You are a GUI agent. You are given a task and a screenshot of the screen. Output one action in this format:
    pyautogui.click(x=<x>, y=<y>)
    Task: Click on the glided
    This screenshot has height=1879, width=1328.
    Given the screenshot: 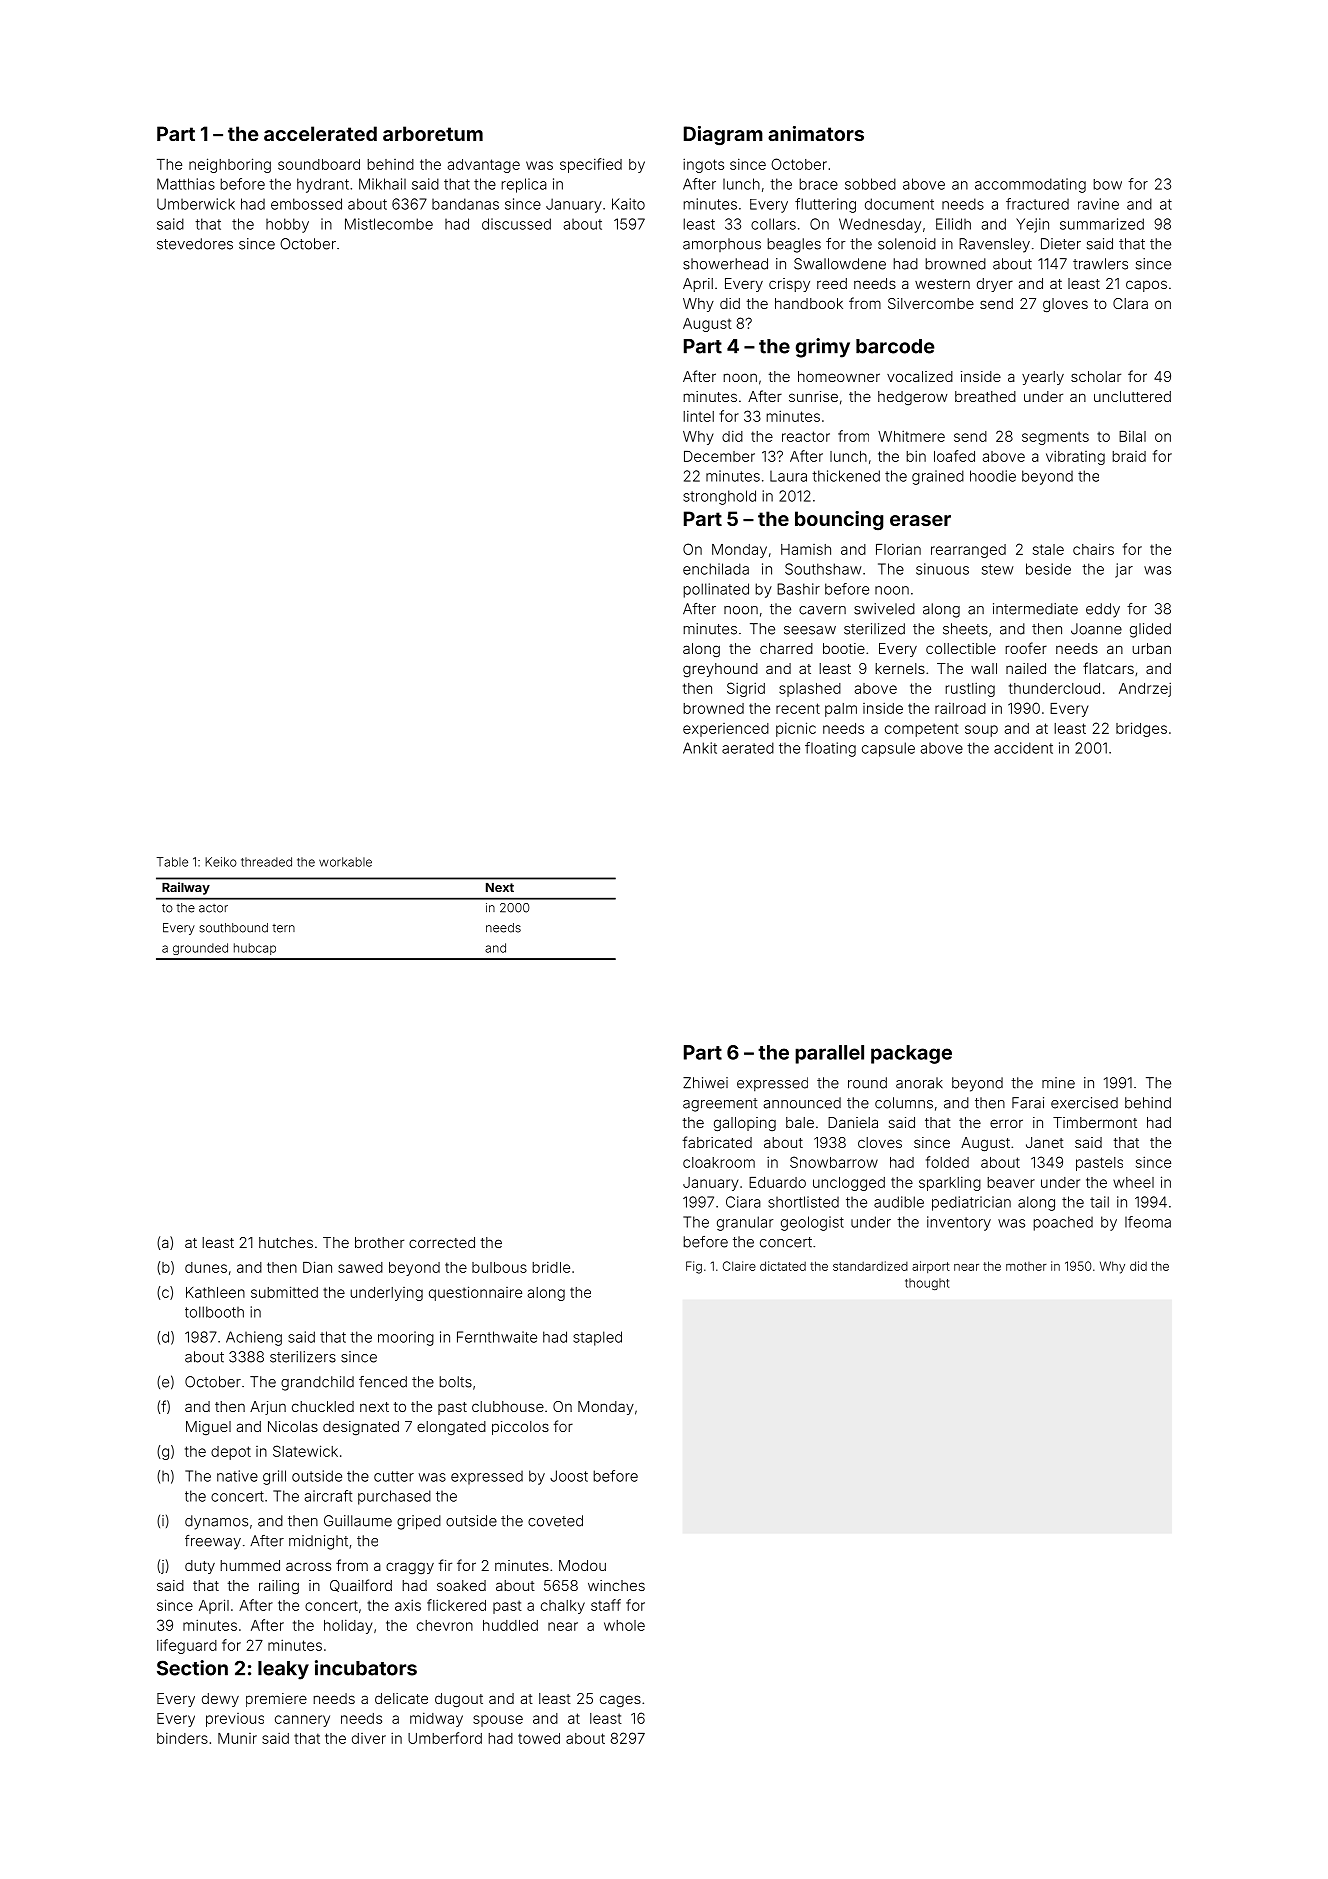 What is the action you would take?
    pyautogui.click(x=1150, y=630)
